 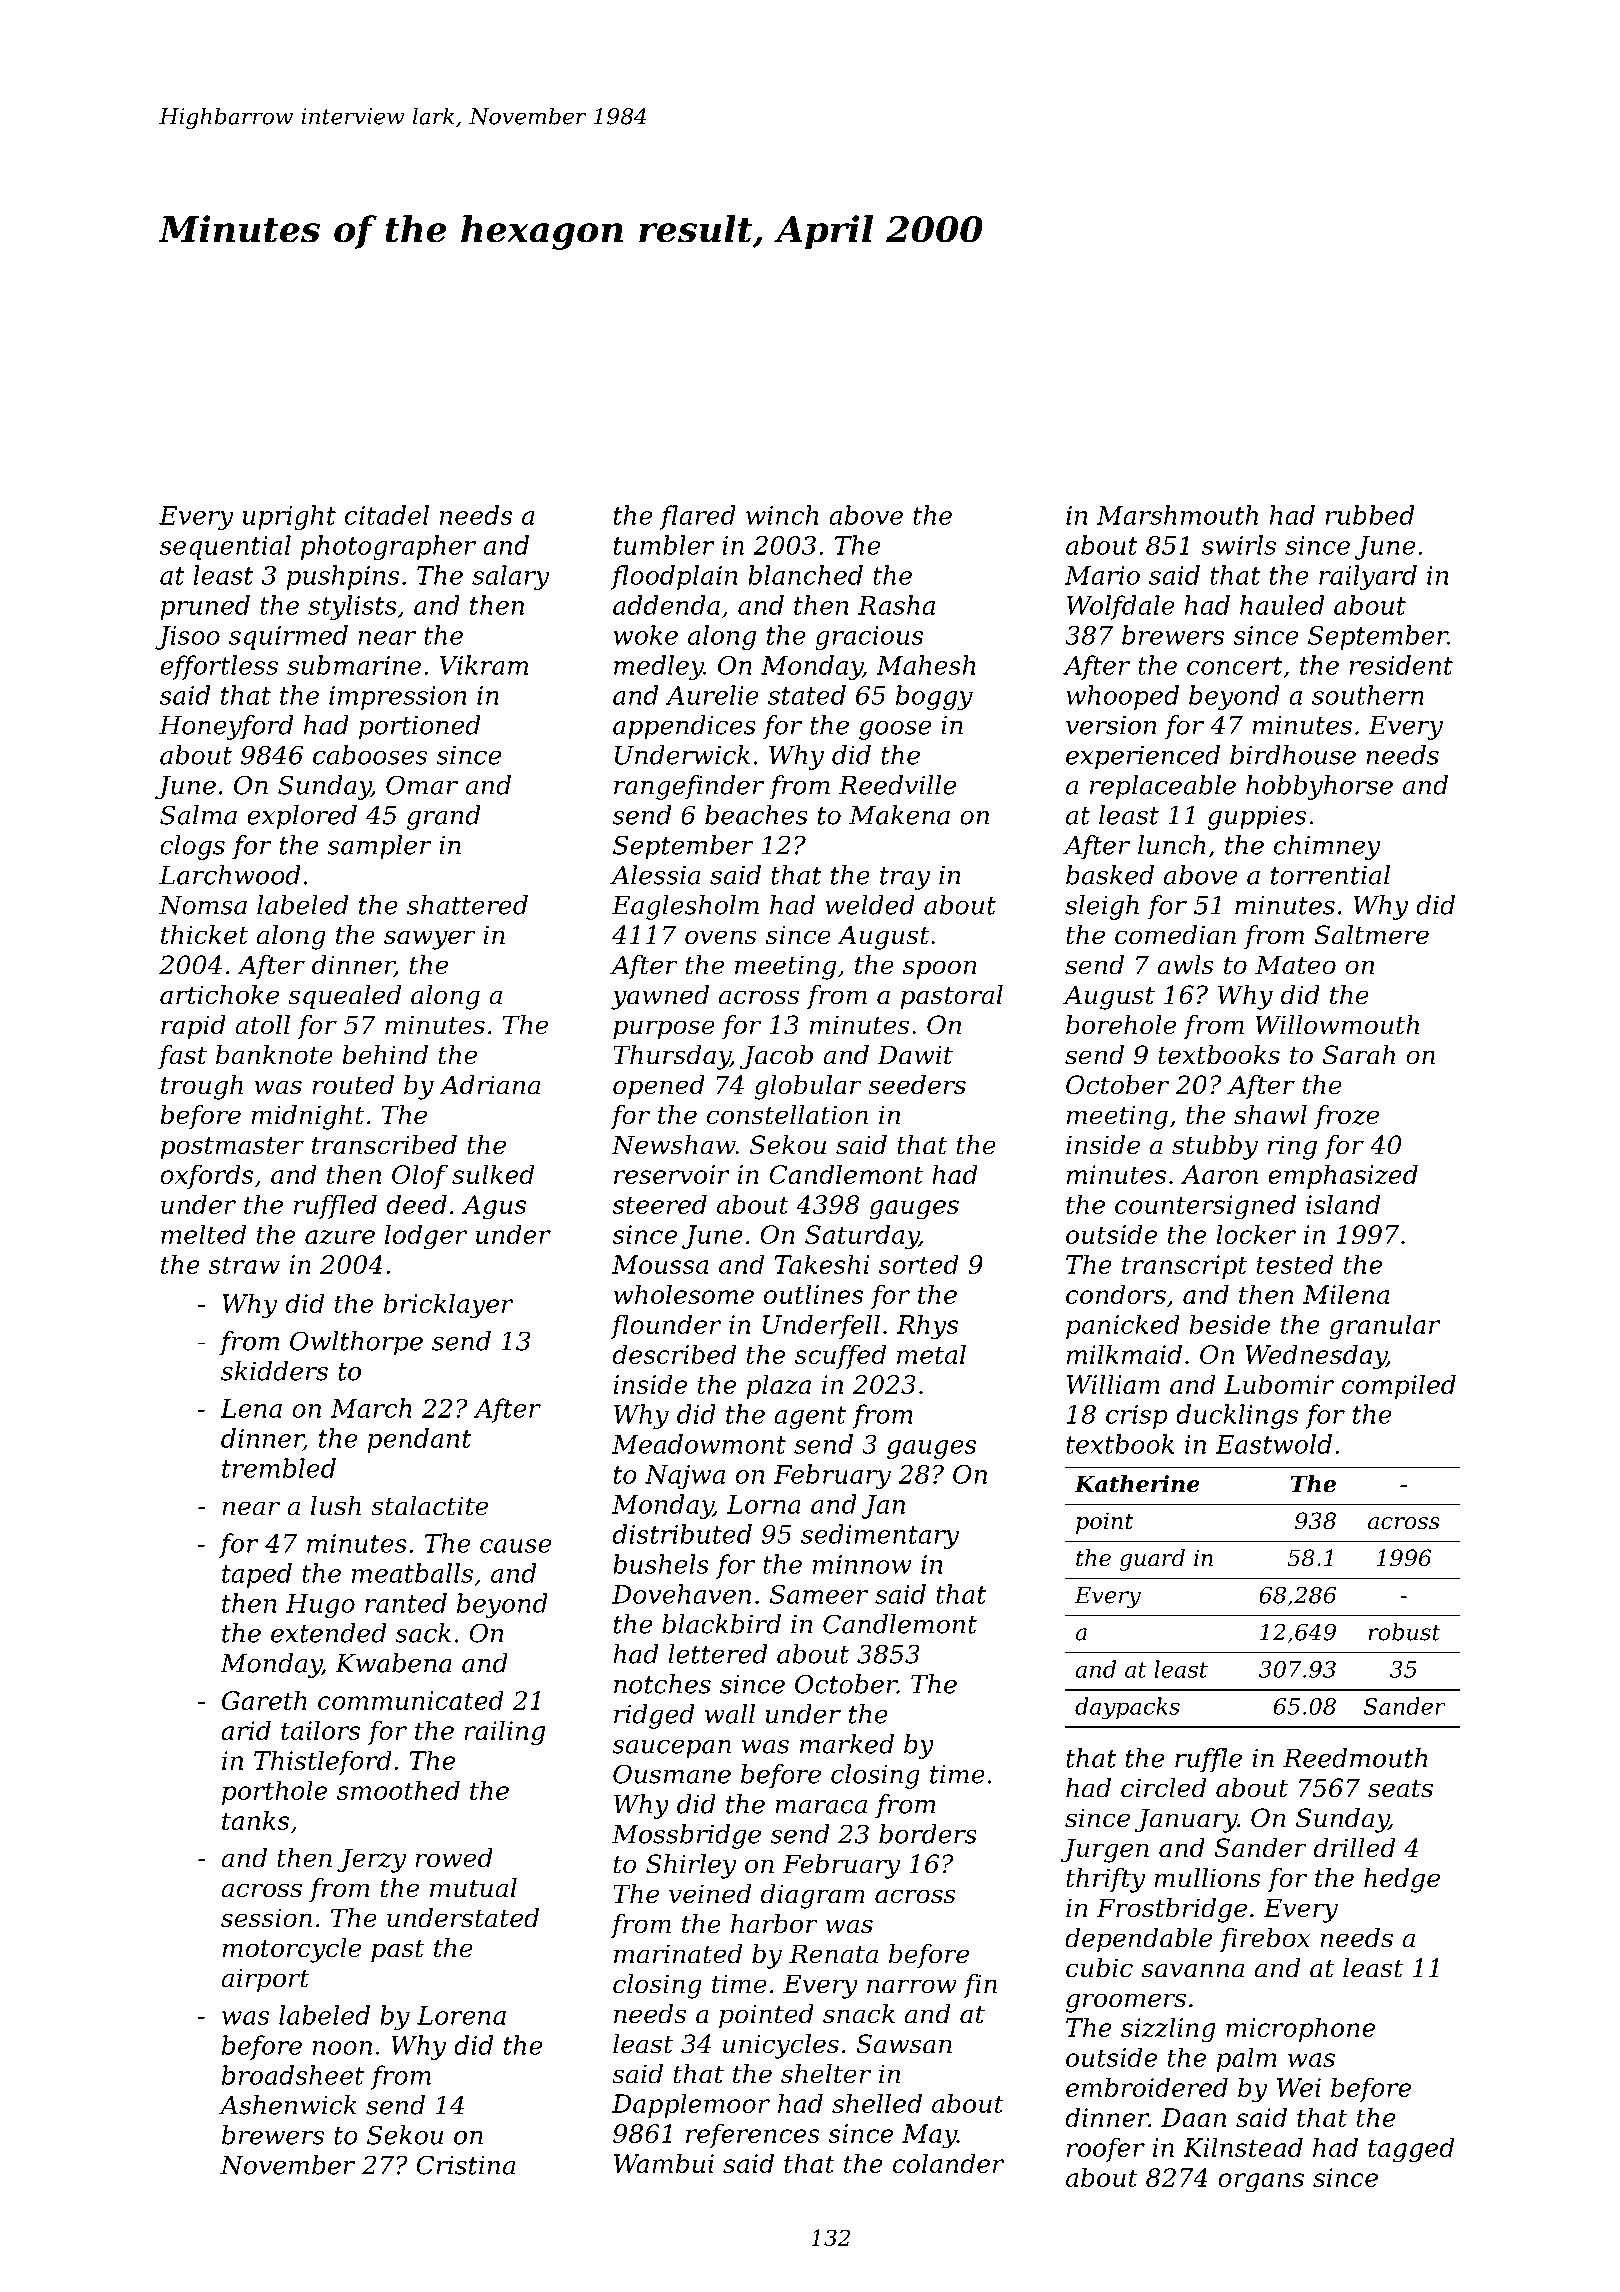 What do you see at coordinates (288, 637) in the page?
I see `squirmed` at bounding box center [288, 637].
